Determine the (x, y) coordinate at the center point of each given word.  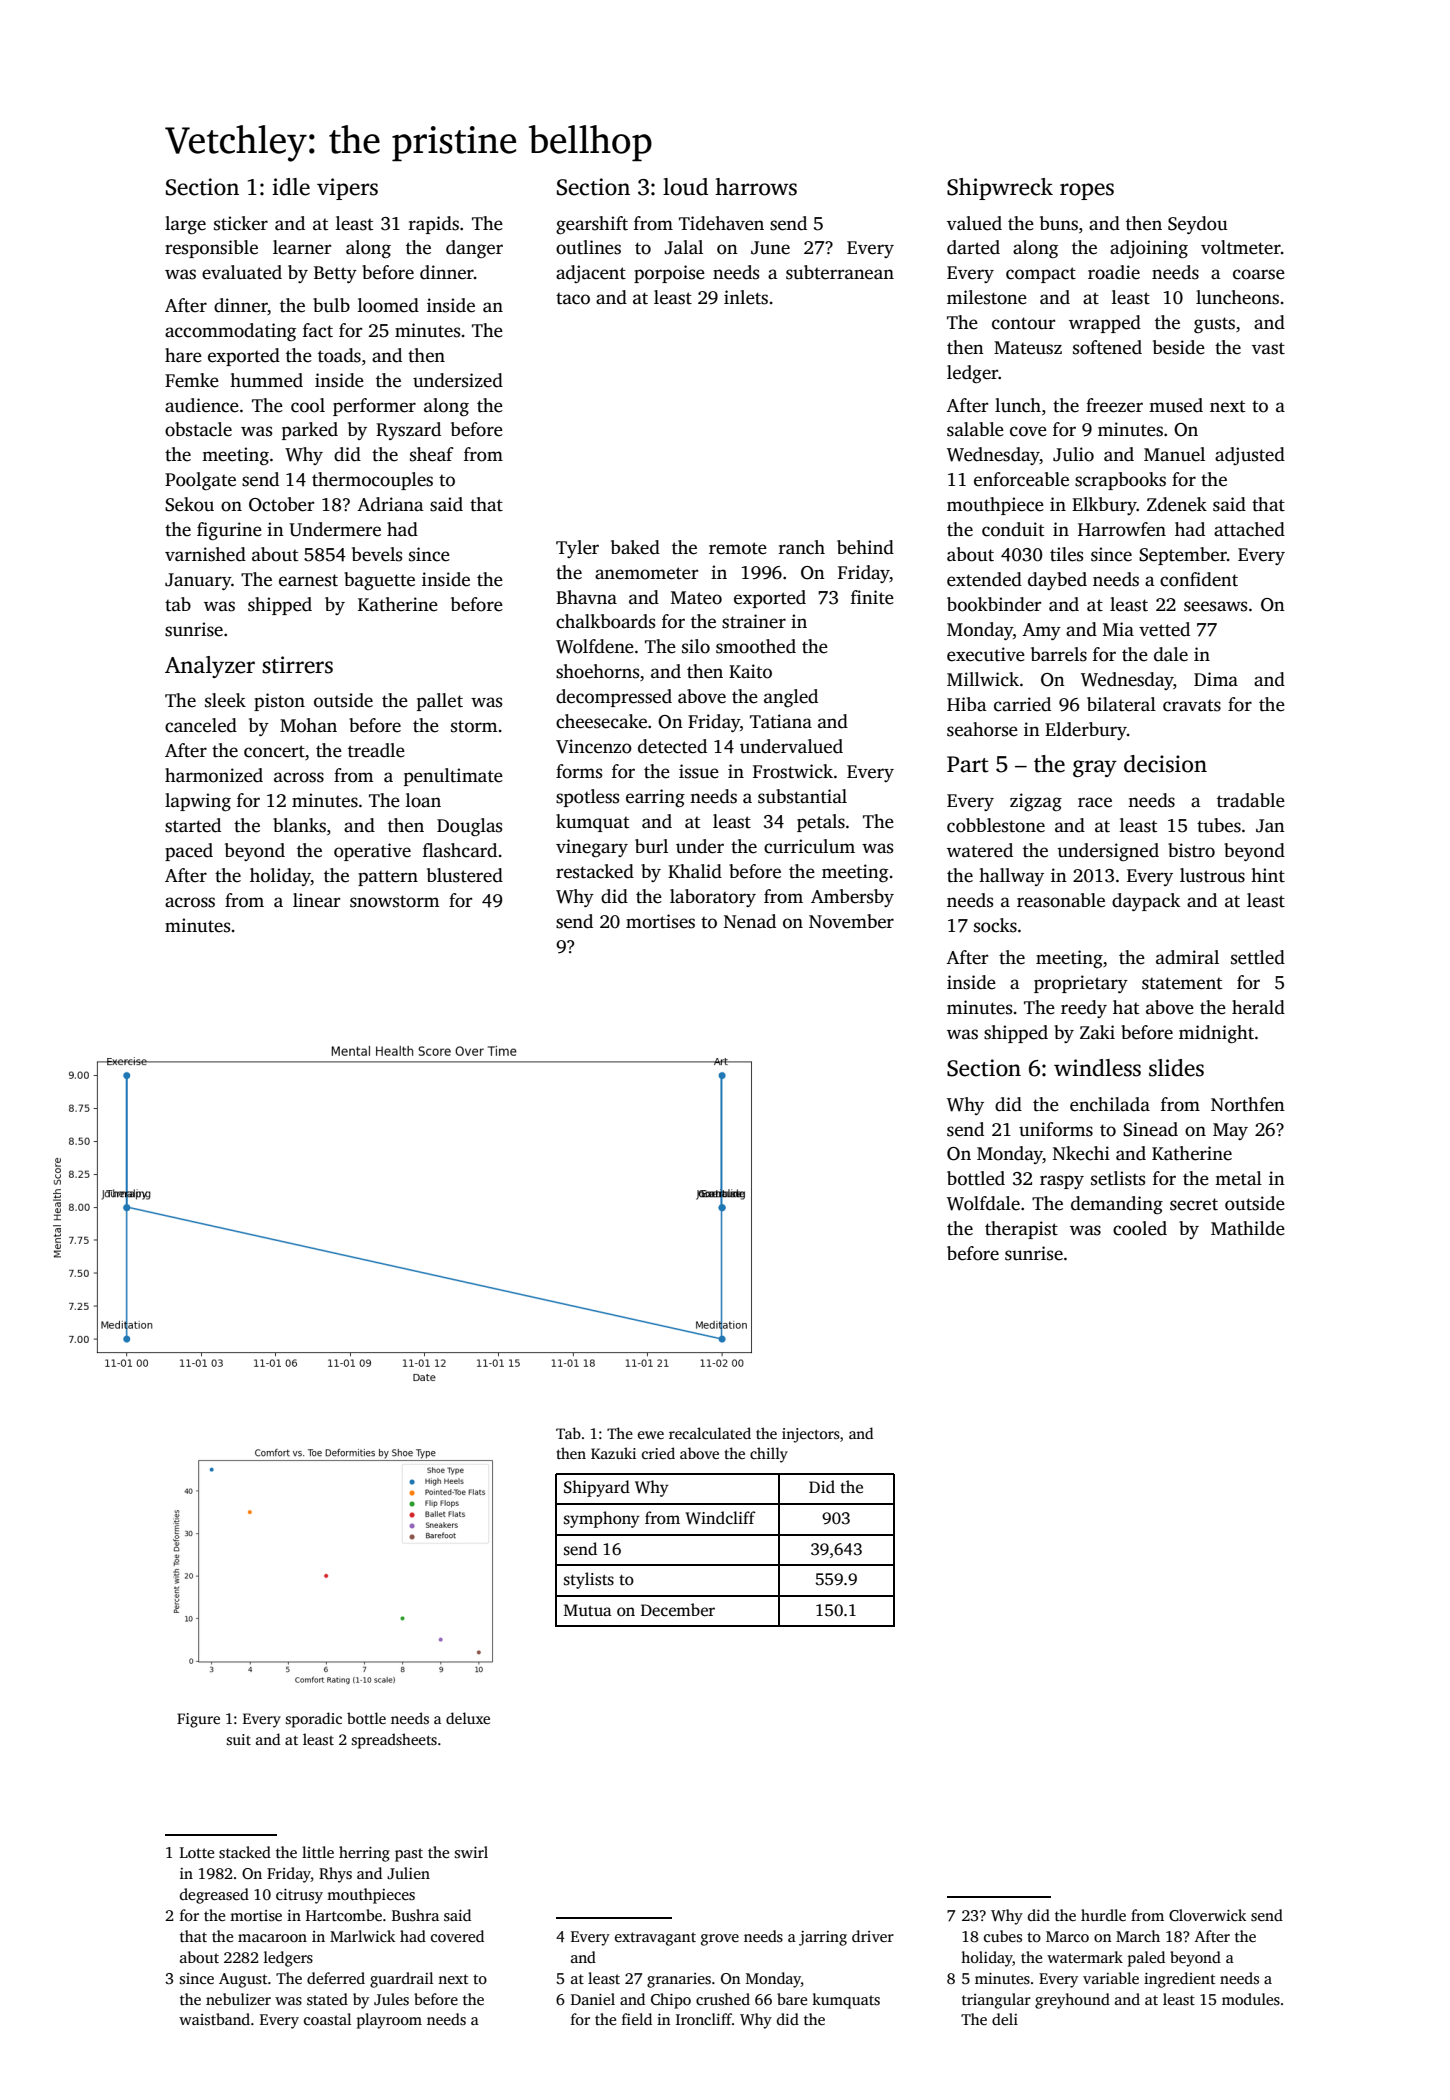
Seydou (1198, 225)
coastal (327, 2019)
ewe (651, 1435)
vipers (347, 189)
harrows (756, 187)
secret (1194, 1204)
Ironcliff (704, 2019)
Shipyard (597, 1488)
